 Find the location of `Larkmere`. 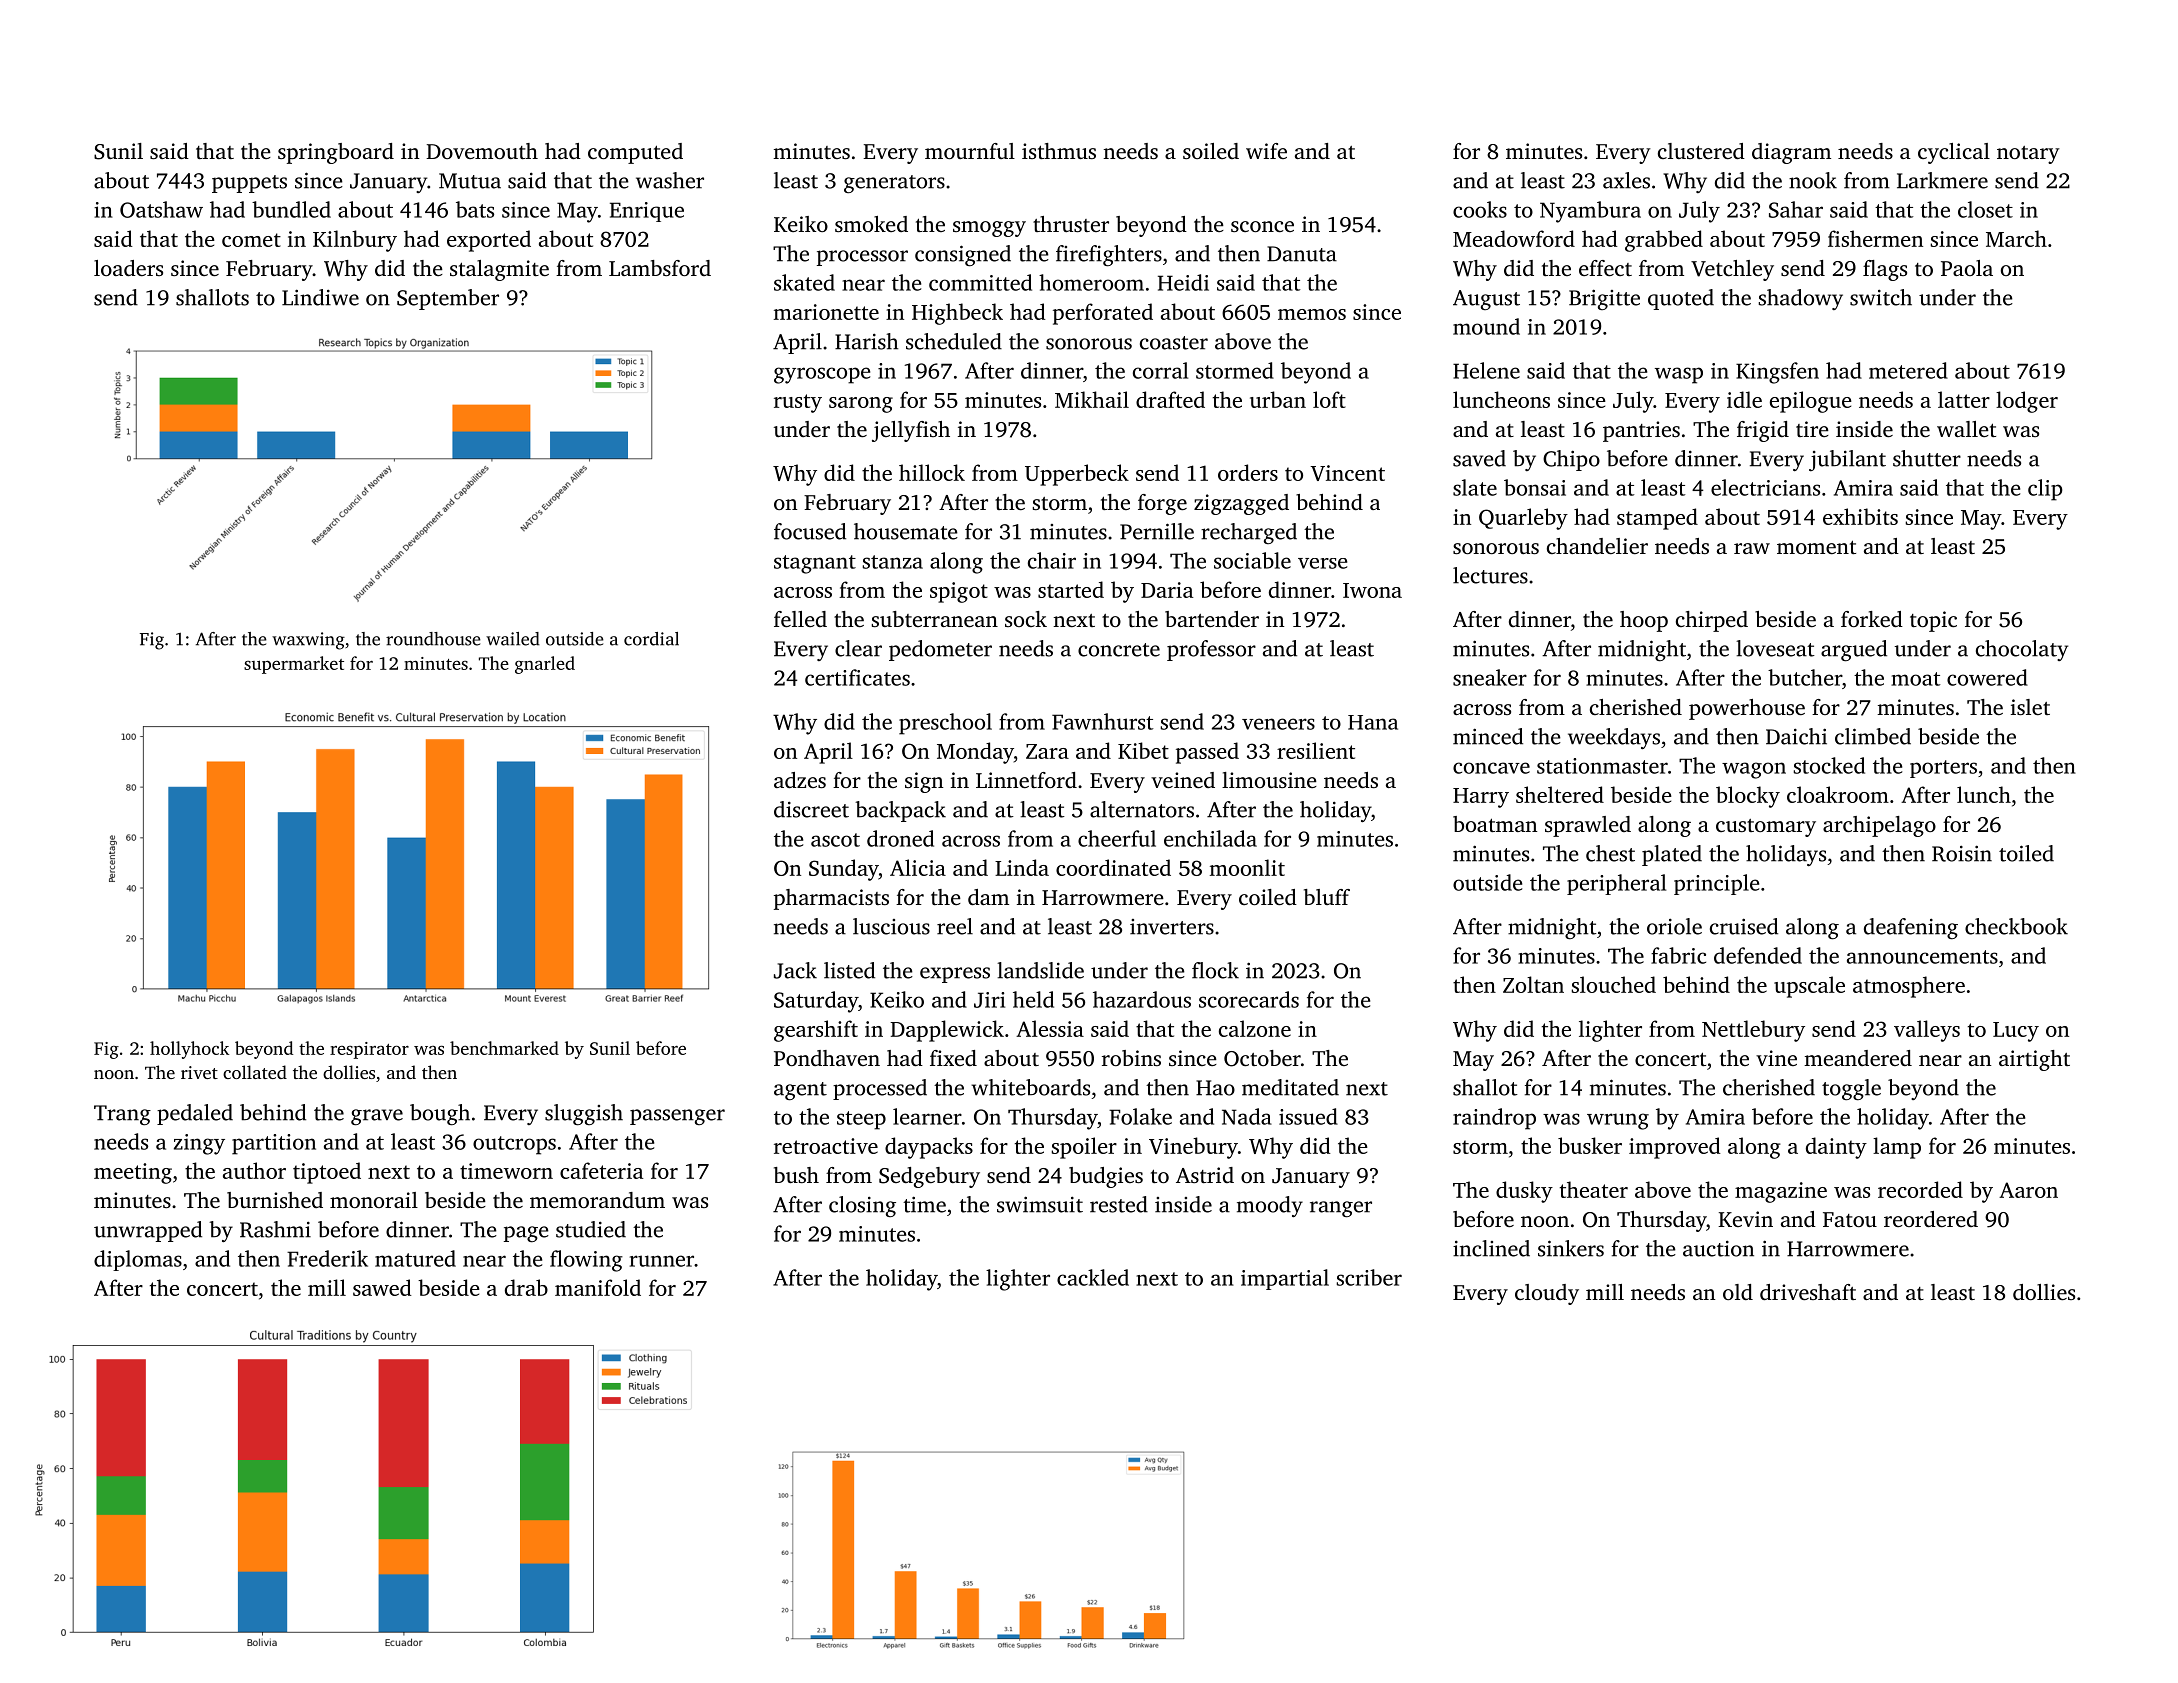

Larkmere is located at coordinates (1942, 180).
